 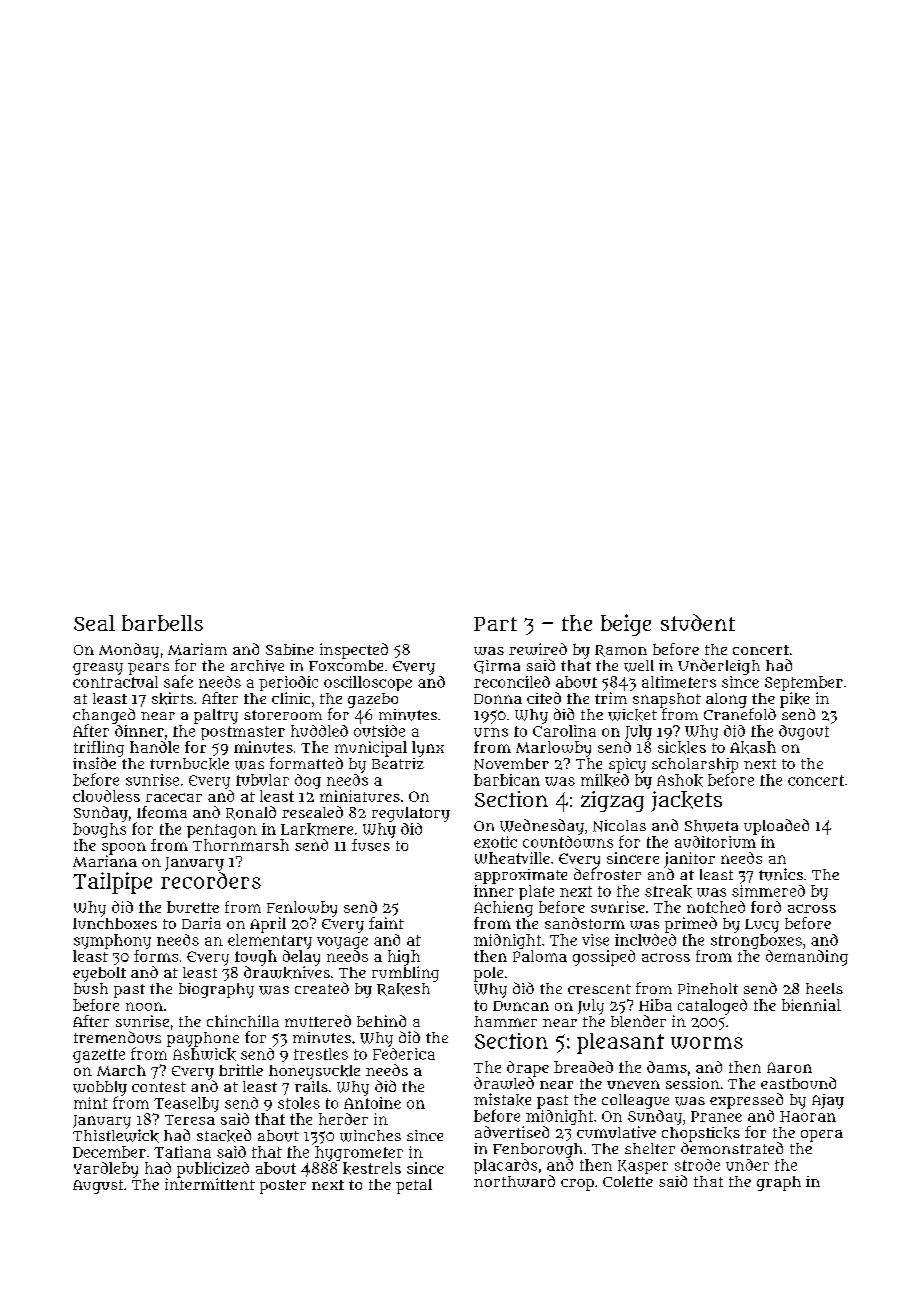 I want to click on worms, so click(x=707, y=1043).
